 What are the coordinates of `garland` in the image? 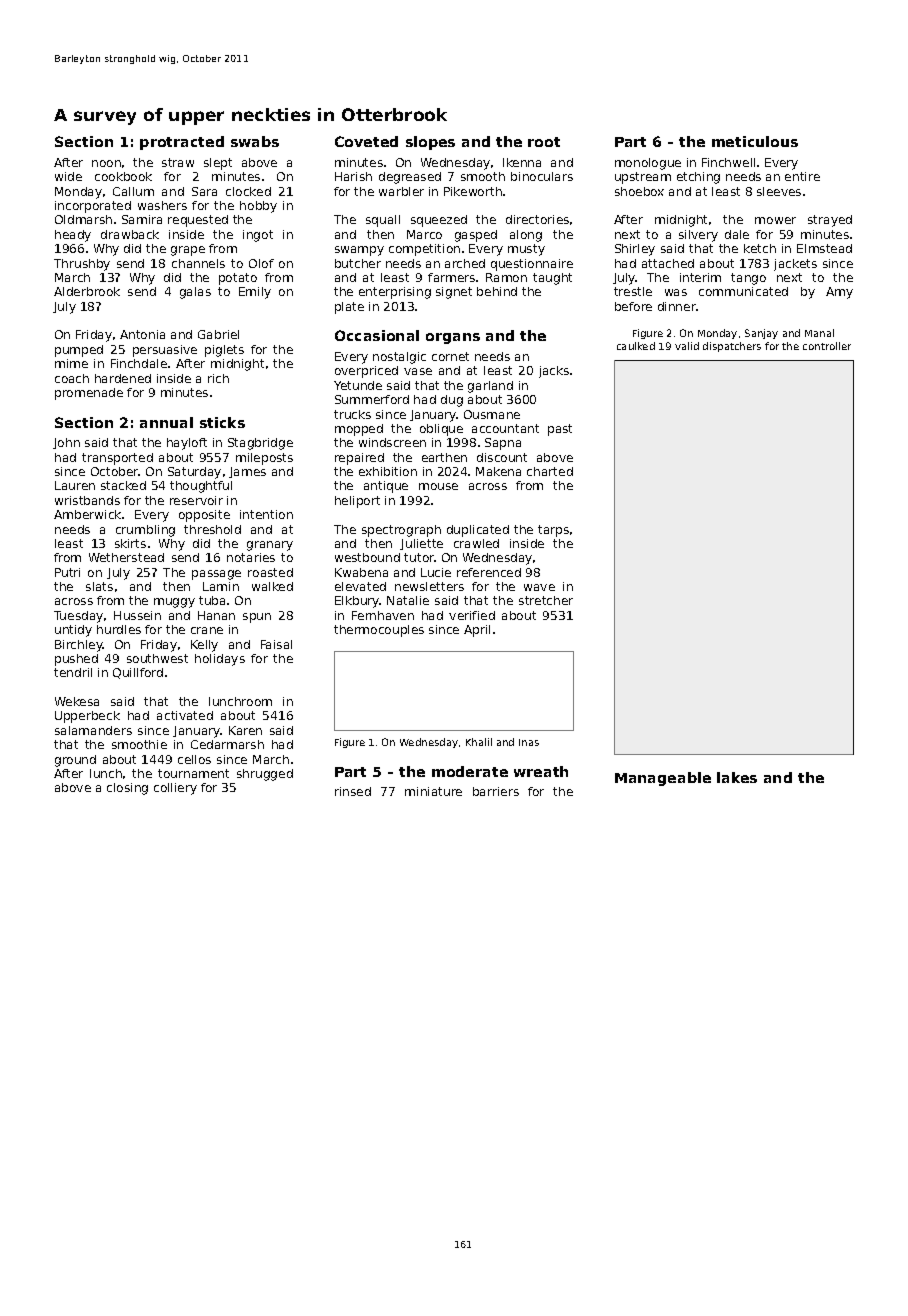 It's located at (490, 387).
